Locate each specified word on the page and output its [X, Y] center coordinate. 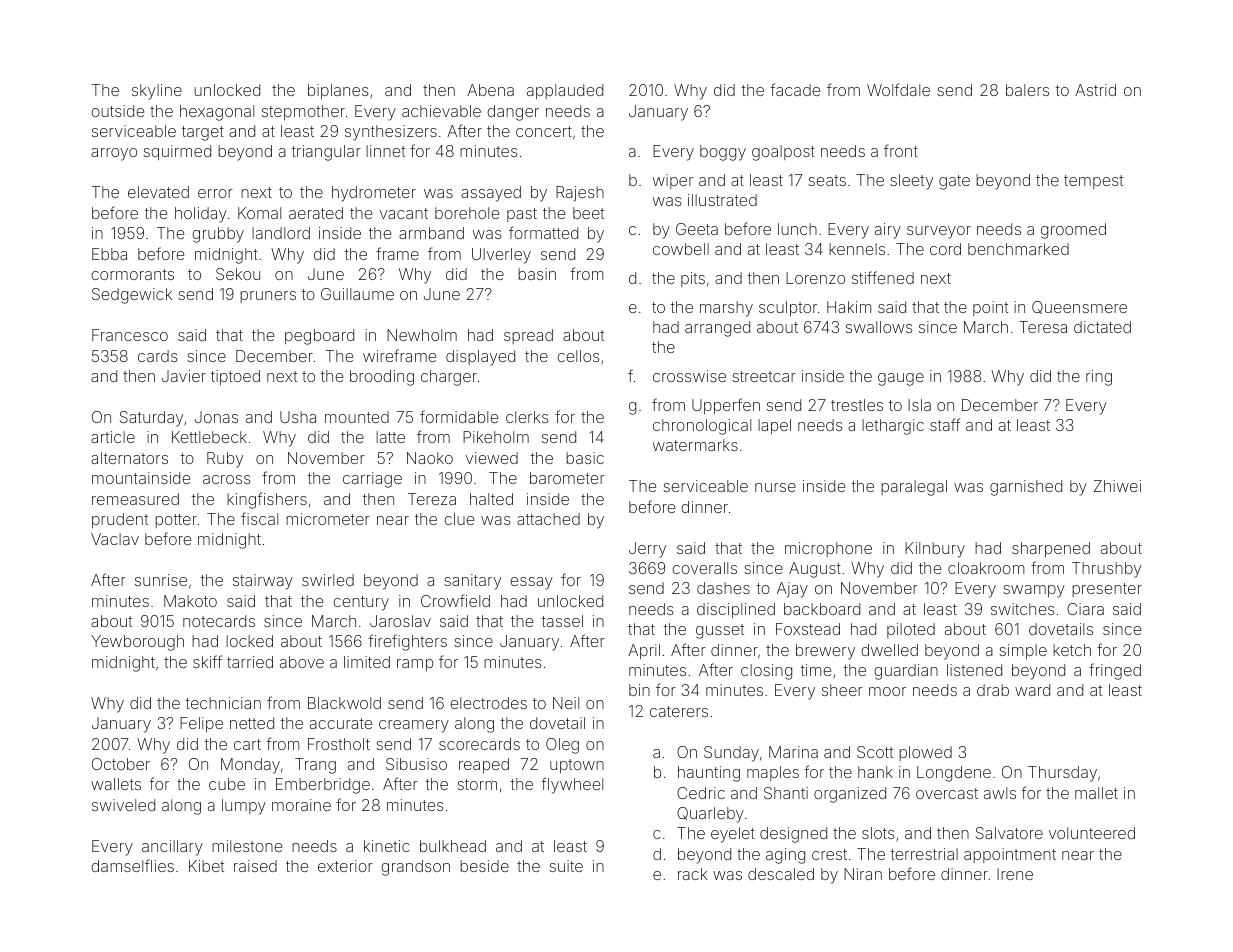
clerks [527, 417]
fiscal [259, 518]
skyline [157, 92]
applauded [565, 91]
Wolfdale [898, 89]
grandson [415, 868]
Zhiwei [1117, 486]
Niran [863, 874]
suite [566, 866]
